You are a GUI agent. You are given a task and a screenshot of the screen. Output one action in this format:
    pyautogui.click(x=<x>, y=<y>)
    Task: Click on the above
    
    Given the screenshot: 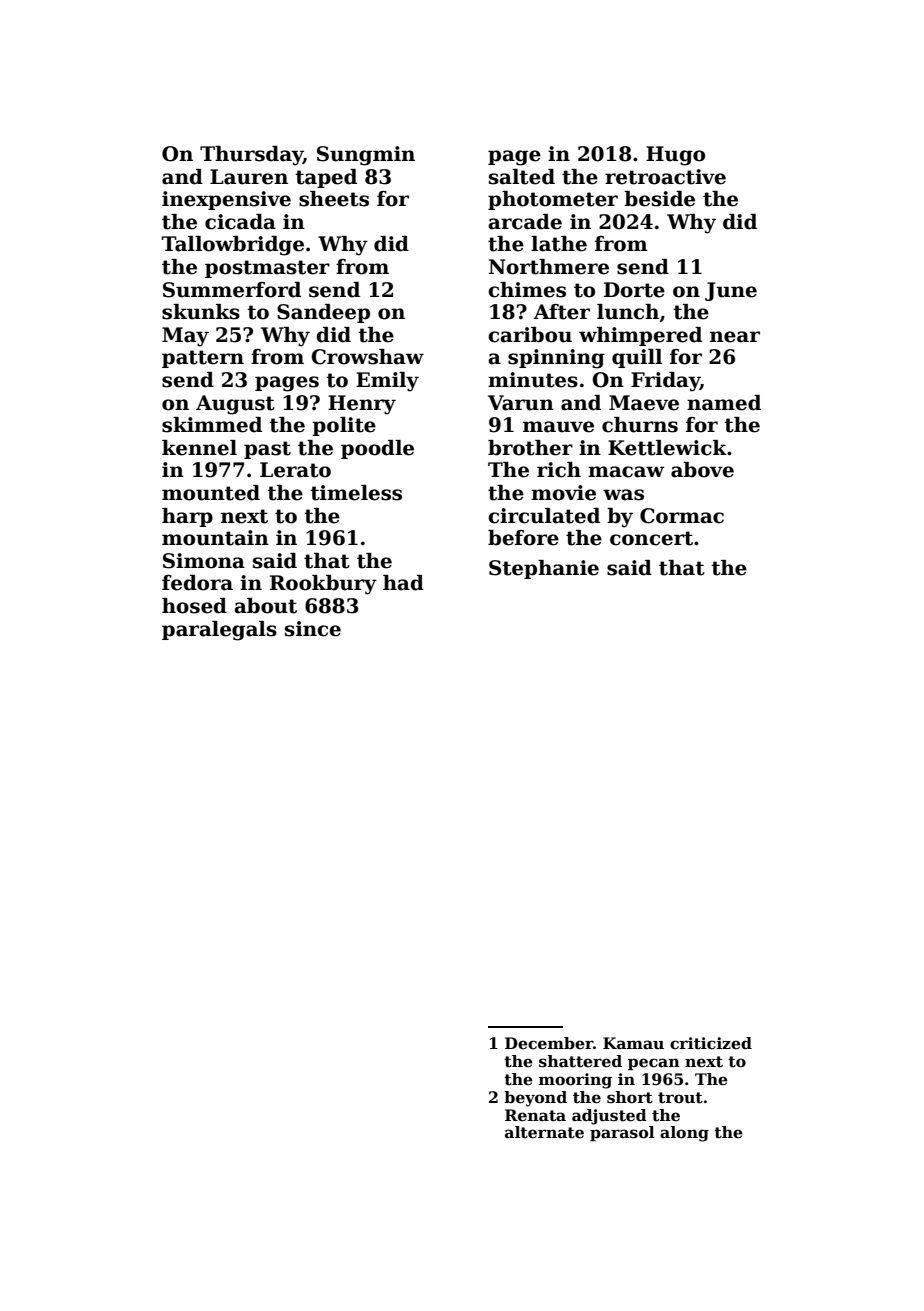 What is the action you would take?
    pyautogui.click(x=702, y=470)
